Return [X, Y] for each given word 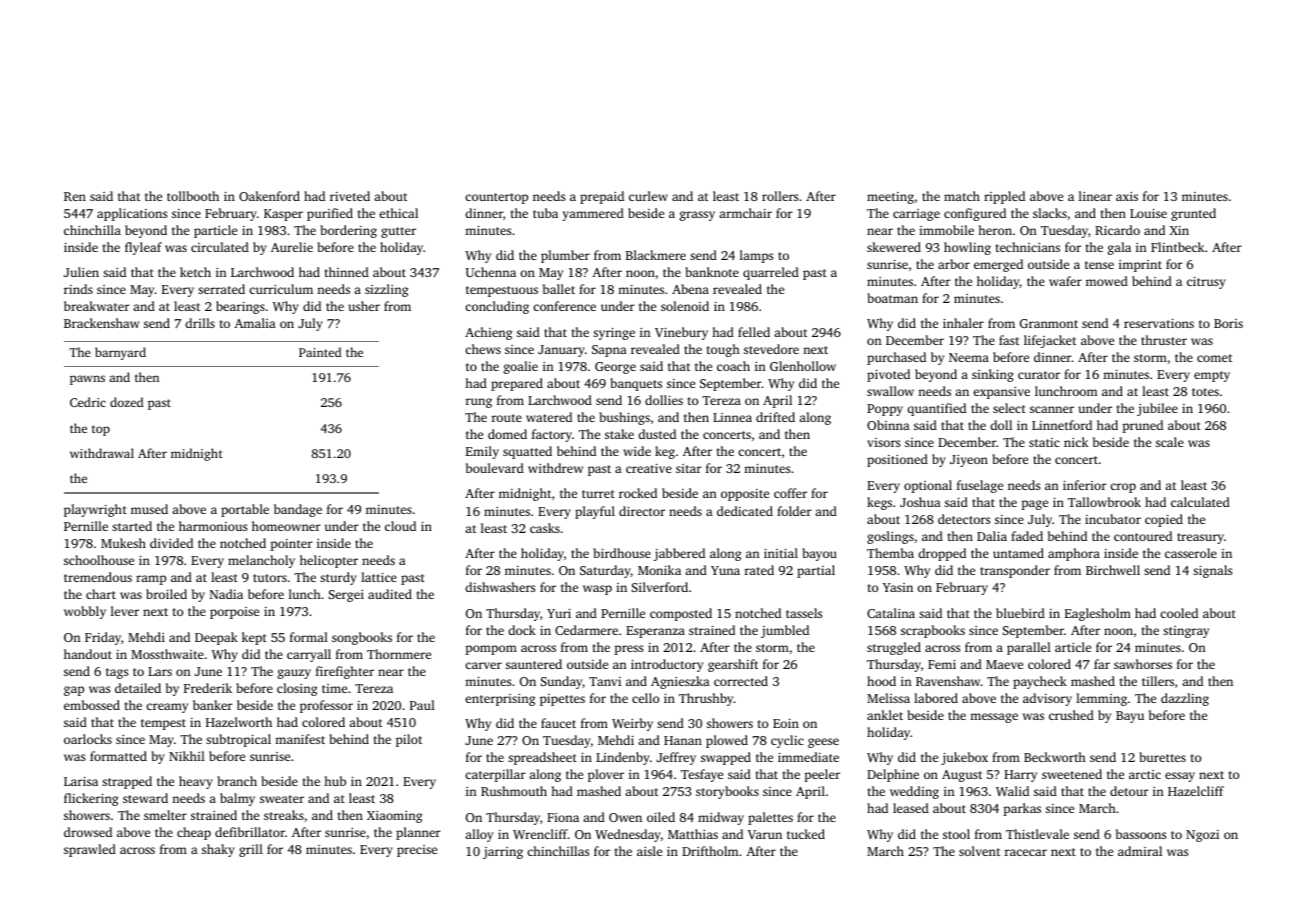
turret [598, 494]
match [962, 196]
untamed [1018, 553]
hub [335, 781]
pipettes [562, 700]
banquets [636, 384]
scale [1170, 442]
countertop [496, 198]
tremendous [98, 577]
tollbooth [193, 196]
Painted [320, 352]
